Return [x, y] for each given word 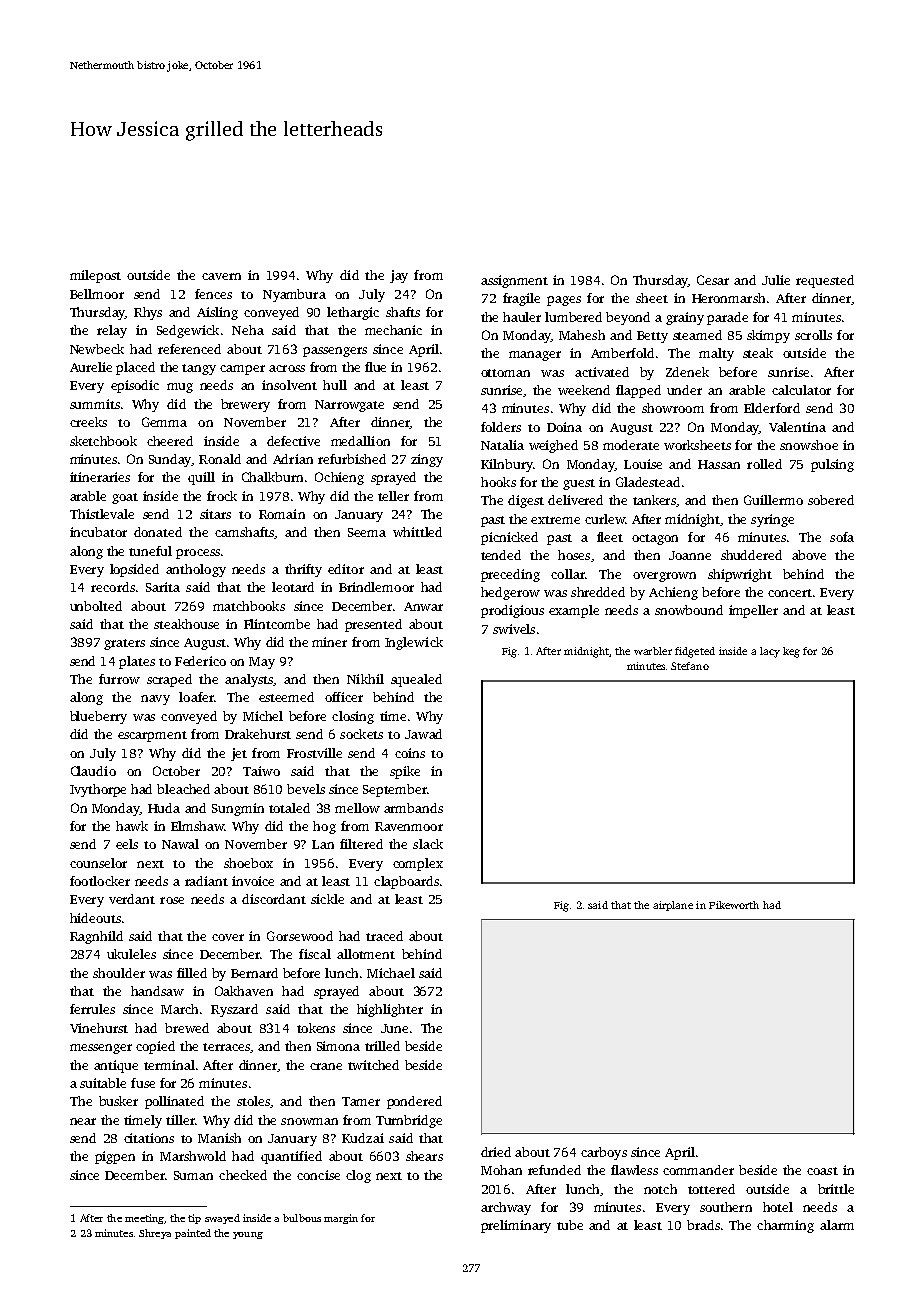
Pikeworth [734, 905]
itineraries [100, 477]
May [262, 663]
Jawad [423, 734]
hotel [778, 1207]
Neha [248, 330]
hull [335, 385]
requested [825, 281]
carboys [604, 1153]
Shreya [155, 1234]
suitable [103, 1083]
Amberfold [622, 353]
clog [358, 1176]
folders [501, 427]
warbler [653, 651]
